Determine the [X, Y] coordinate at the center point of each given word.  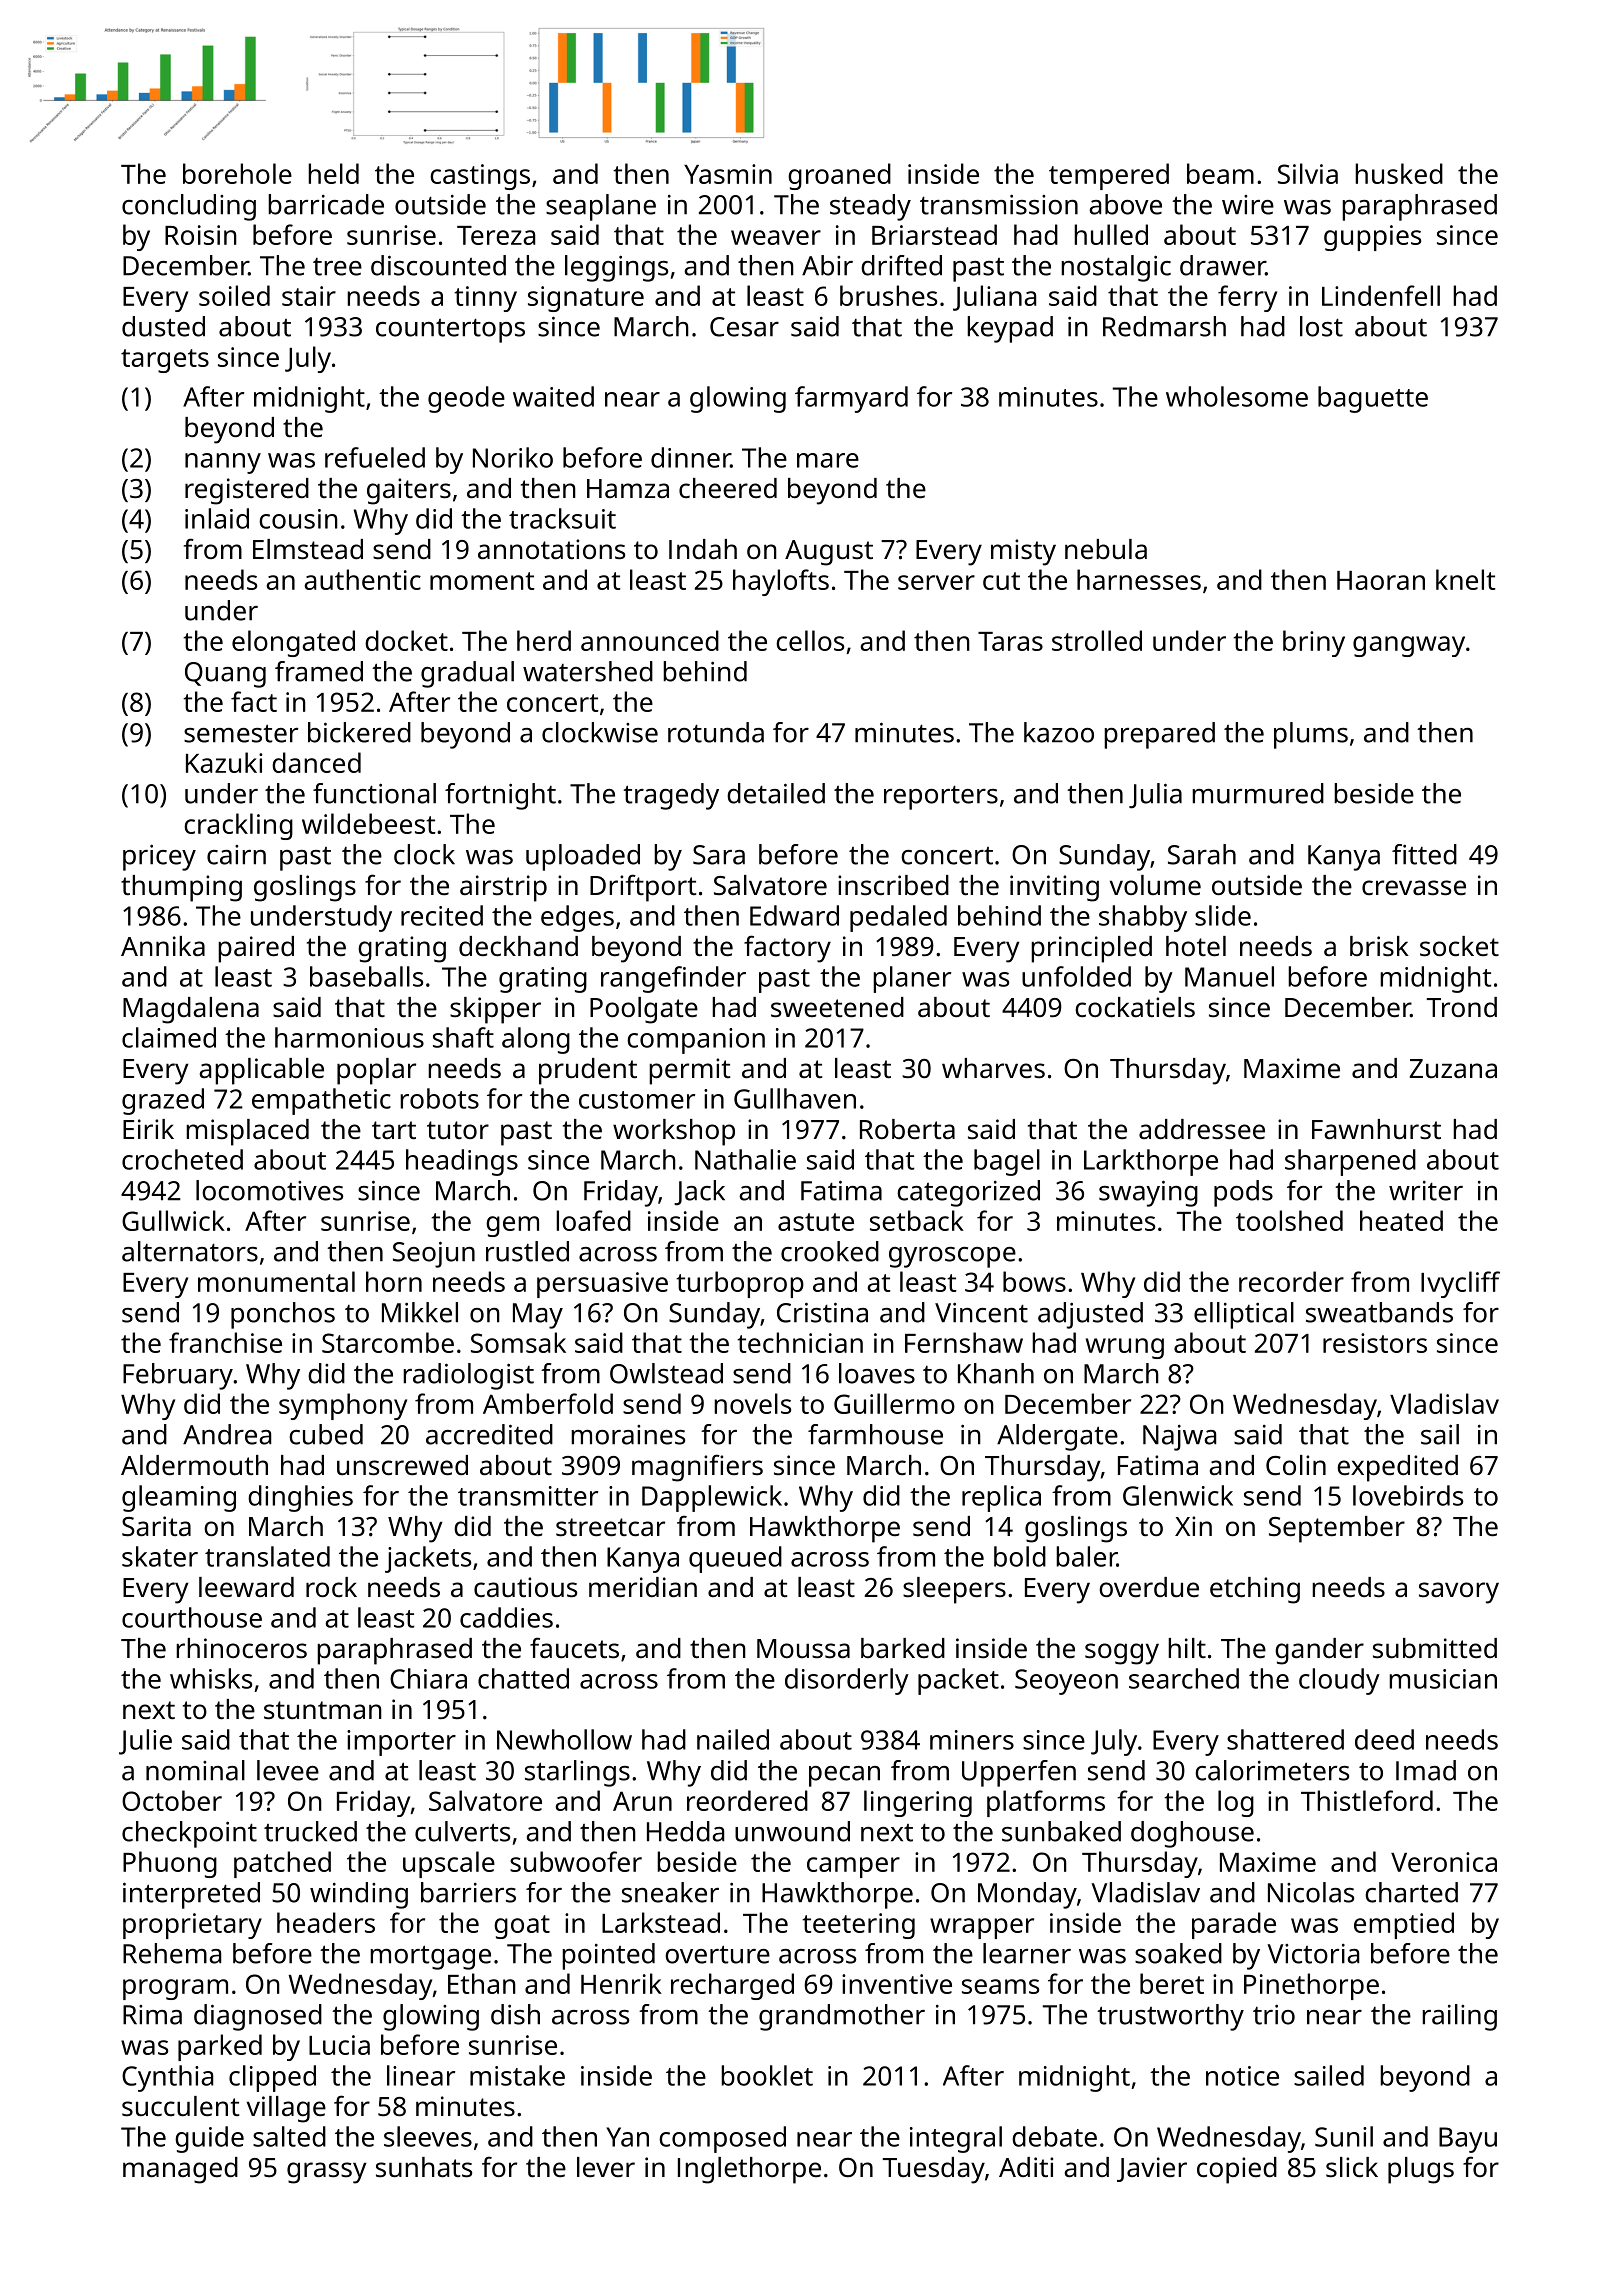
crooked [830, 1251]
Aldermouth [194, 1465]
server [936, 582]
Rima [152, 2015]
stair [309, 296]
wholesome [1237, 396]
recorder [1291, 1281]
